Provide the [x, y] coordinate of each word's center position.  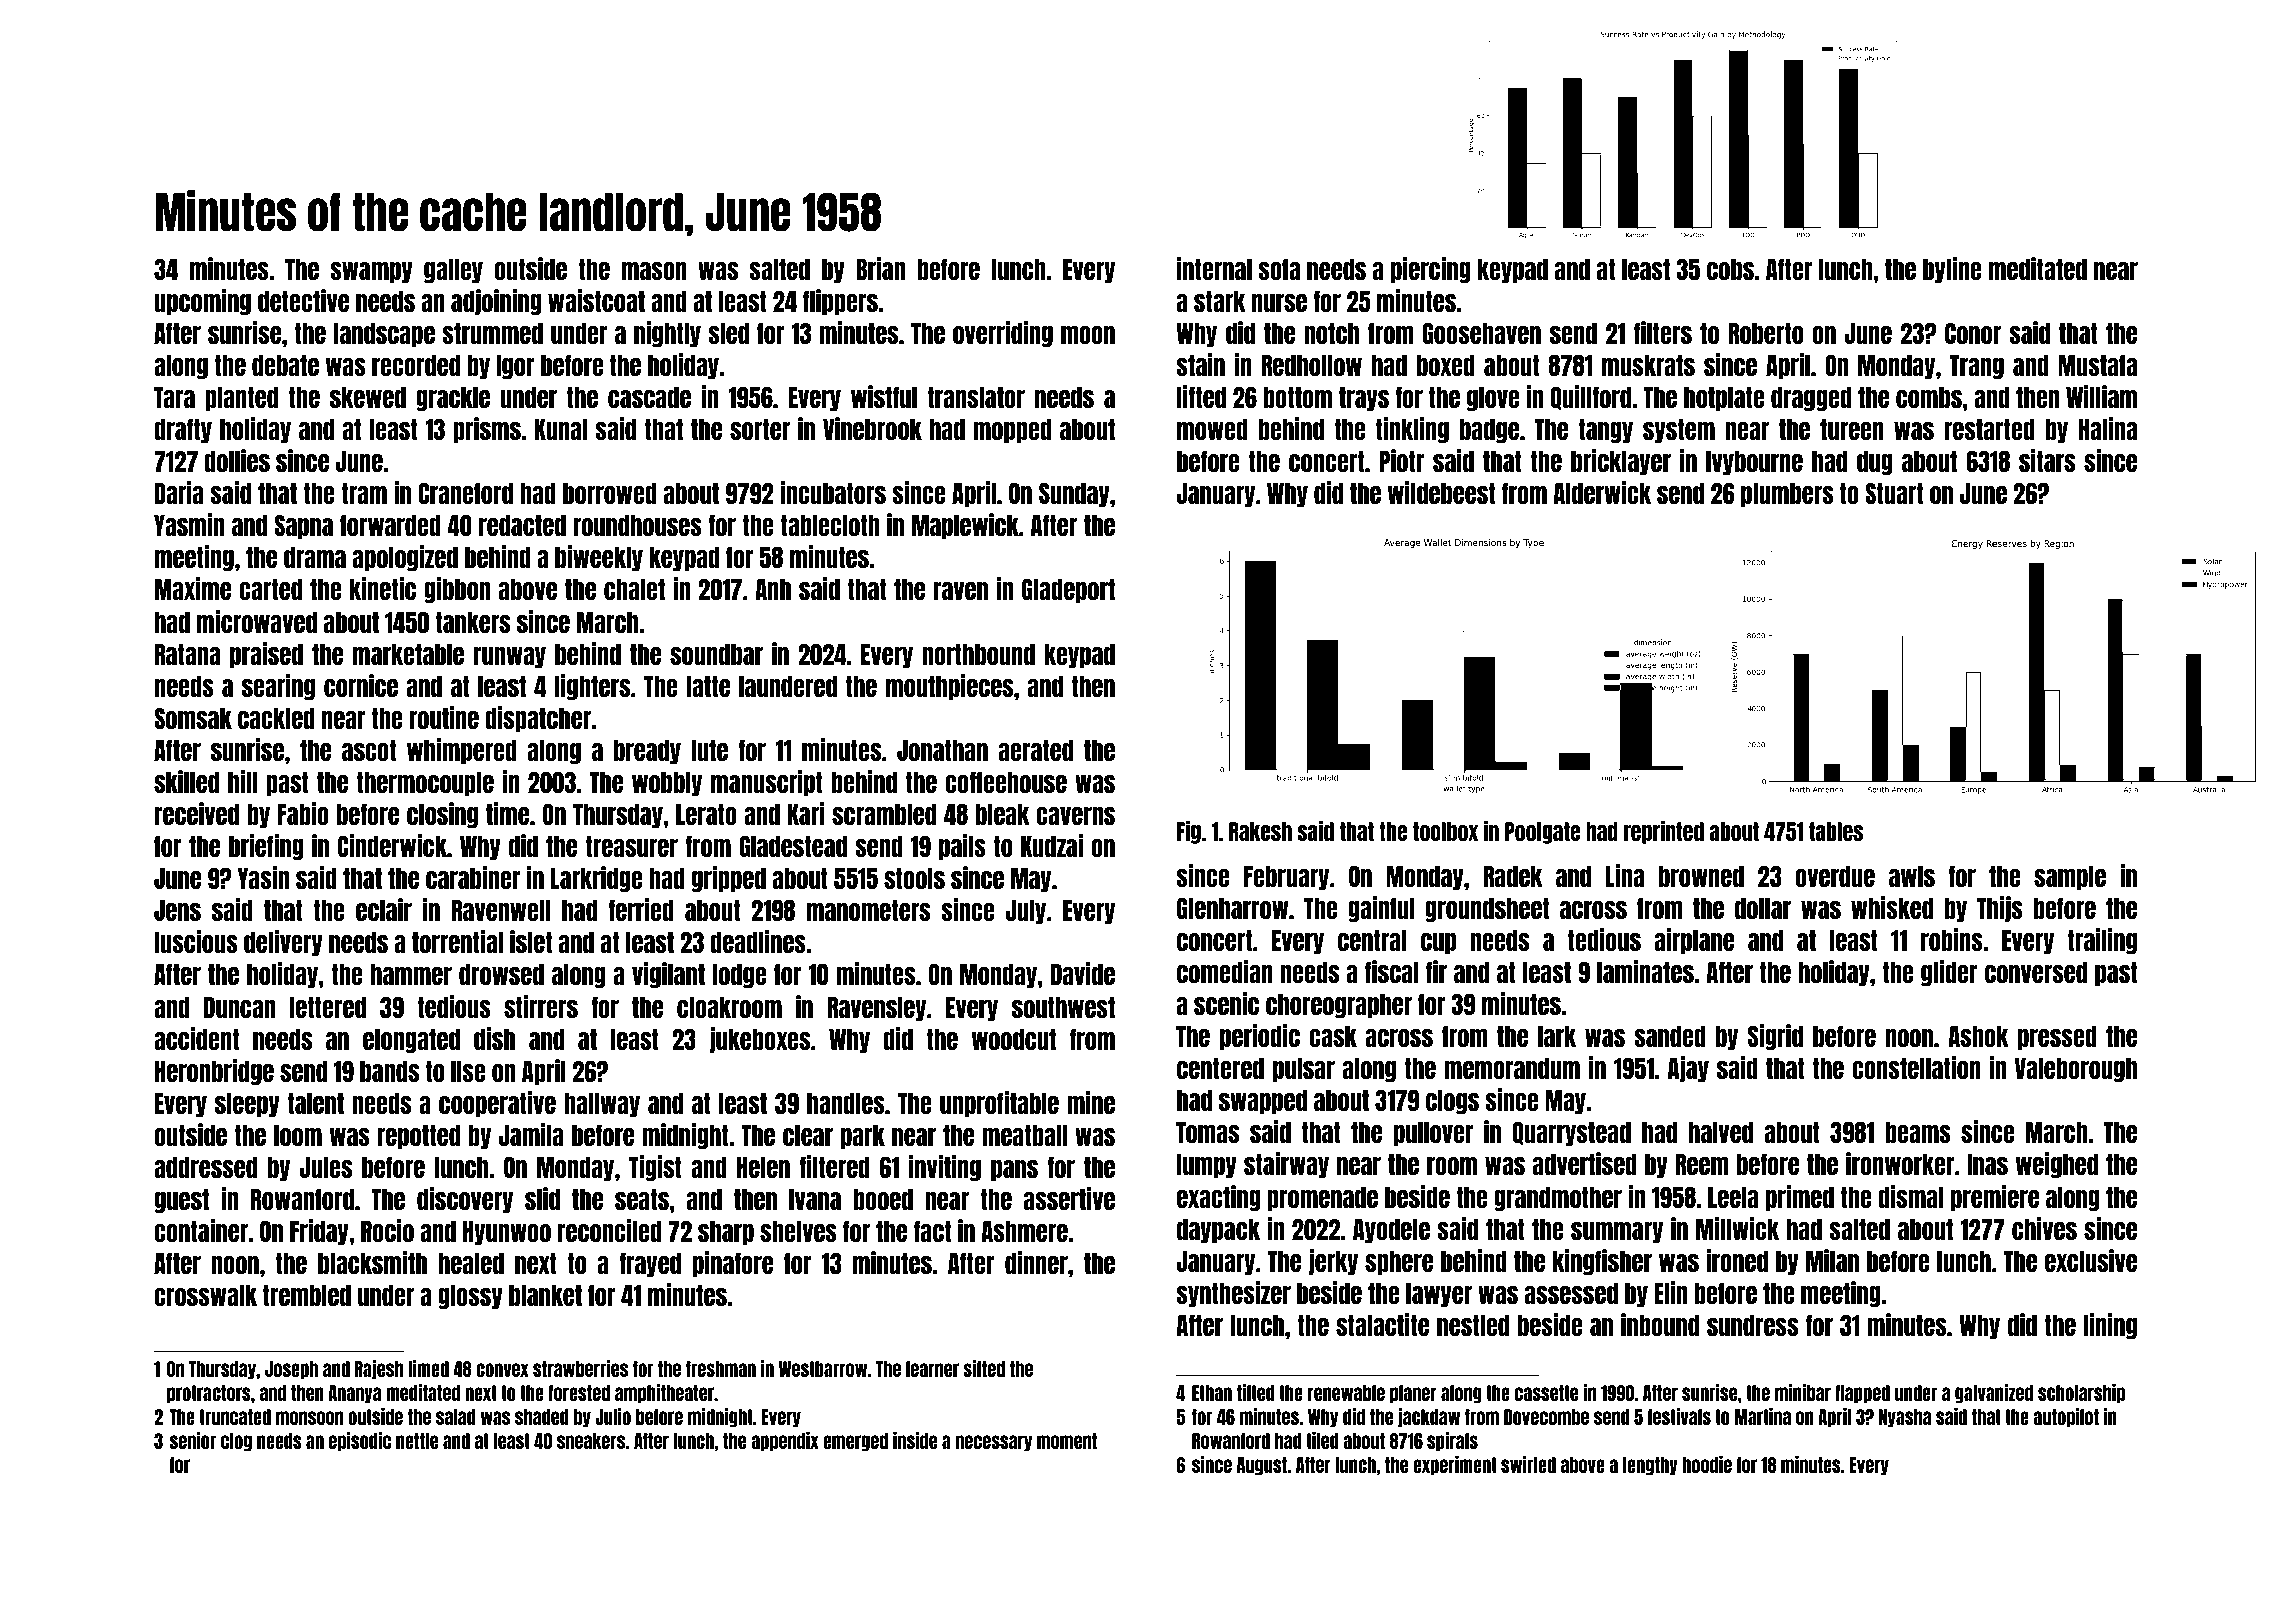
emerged [855, 1442]
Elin [1670, 1292]
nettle [417, 1441]
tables [1836, 831]
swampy [371, 272]
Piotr [1402, 460]
